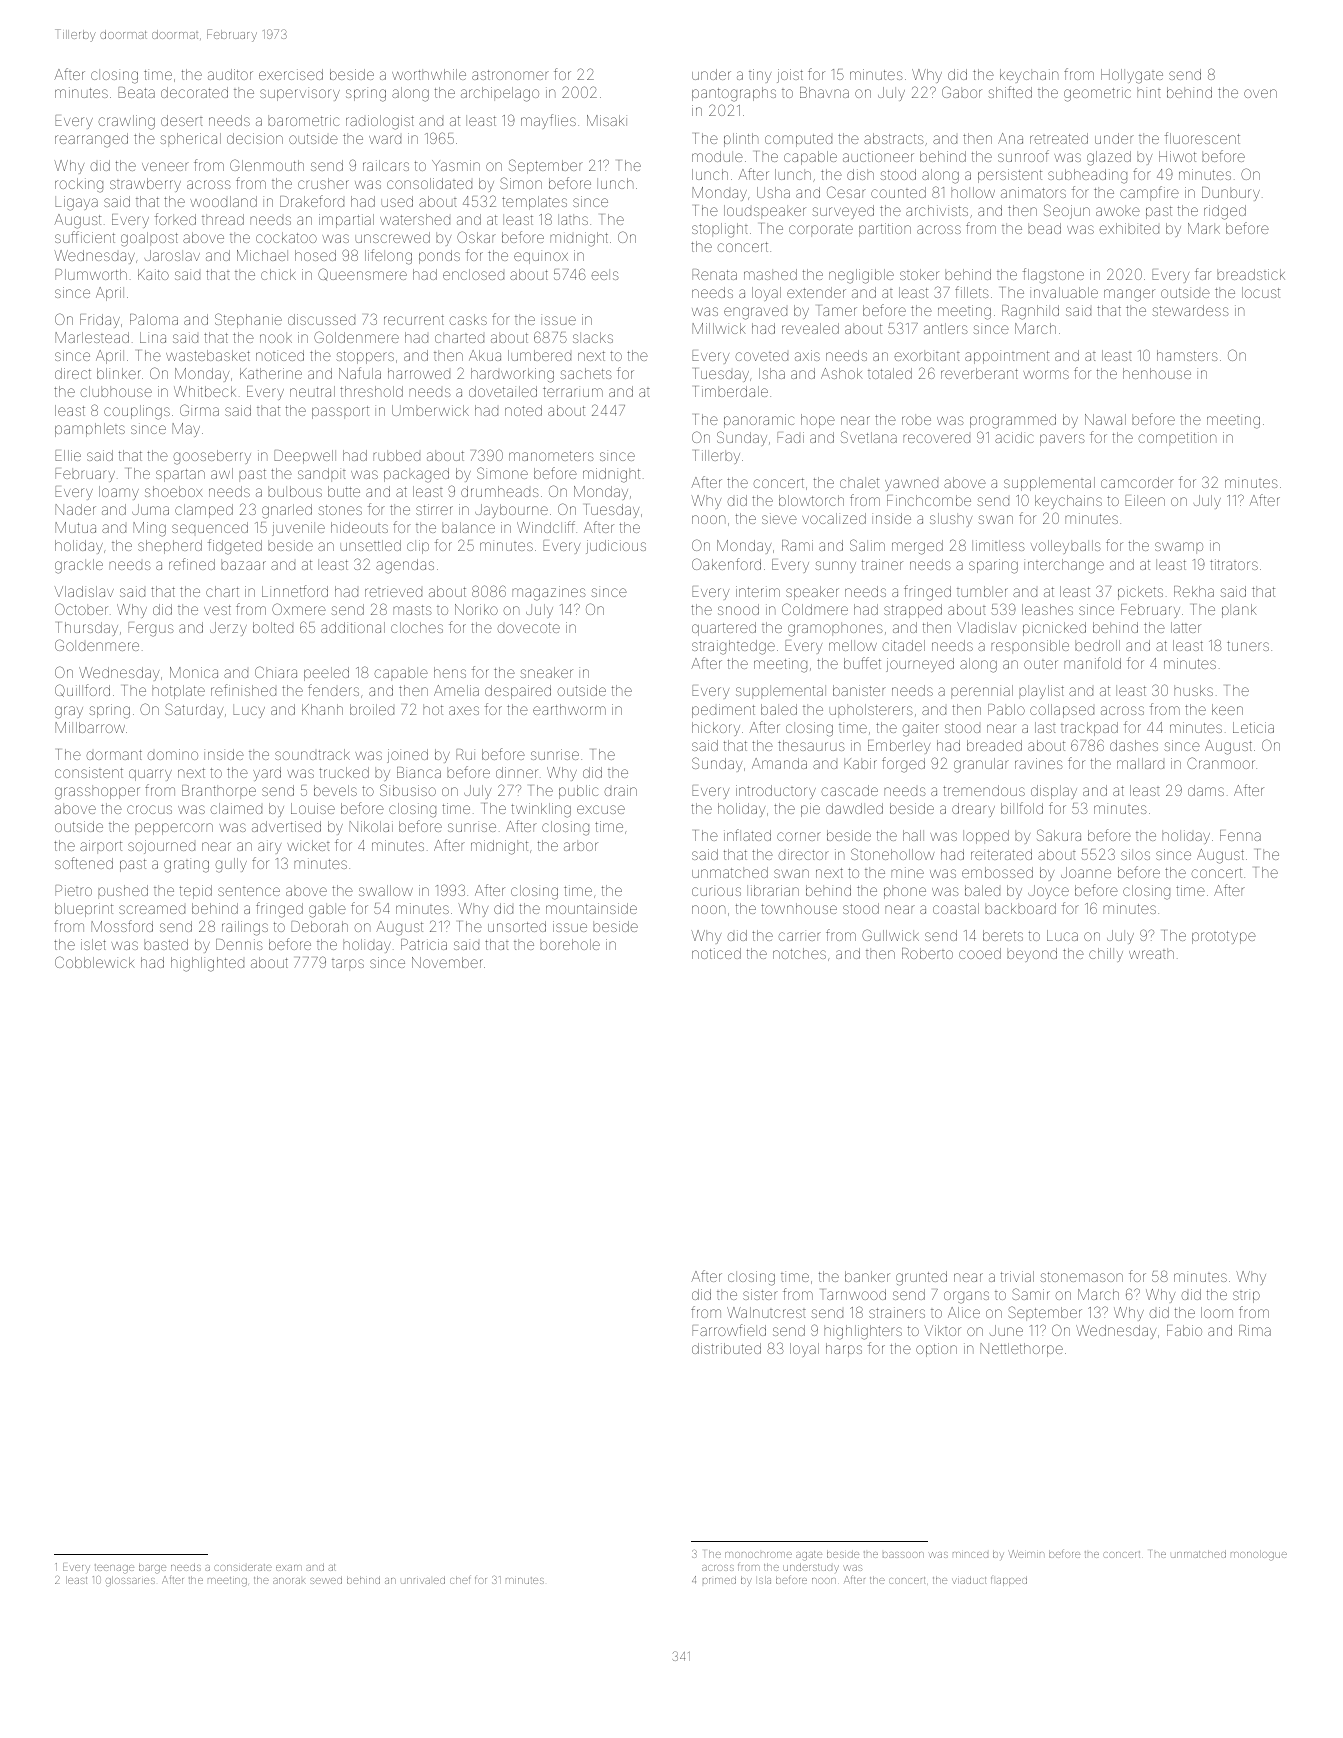  Describe the element at coordinates (1021, 1350) in the screenshot. I see `Nettlethorpe` at that location.
